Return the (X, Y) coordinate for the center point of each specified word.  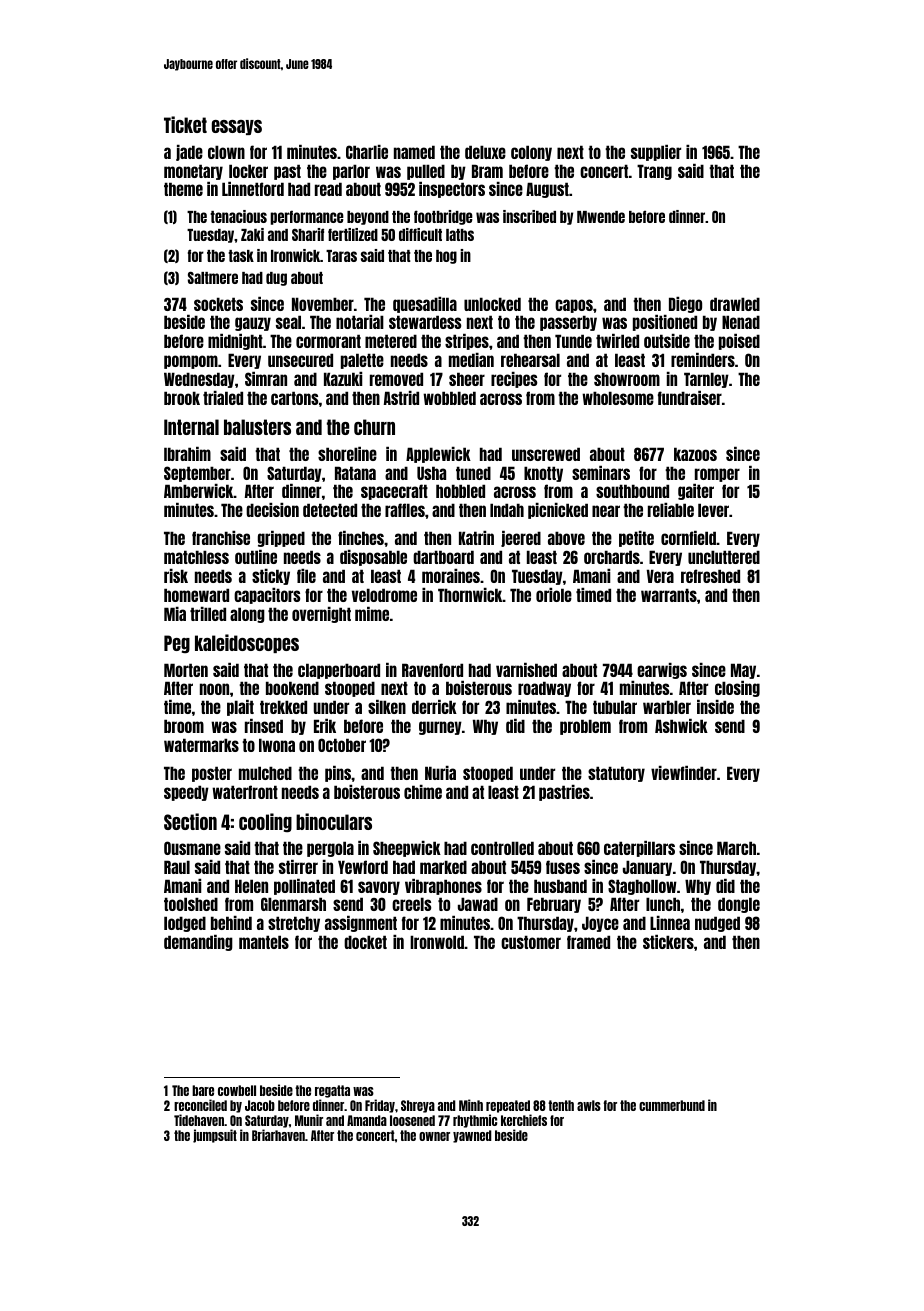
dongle (739, 905)
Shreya (418, 1106)
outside (667, 341)
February (554, 905)
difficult (420, 234)
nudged (717, 924)
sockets (218, 304)
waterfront (245, 792)
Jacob (260, 1105)
